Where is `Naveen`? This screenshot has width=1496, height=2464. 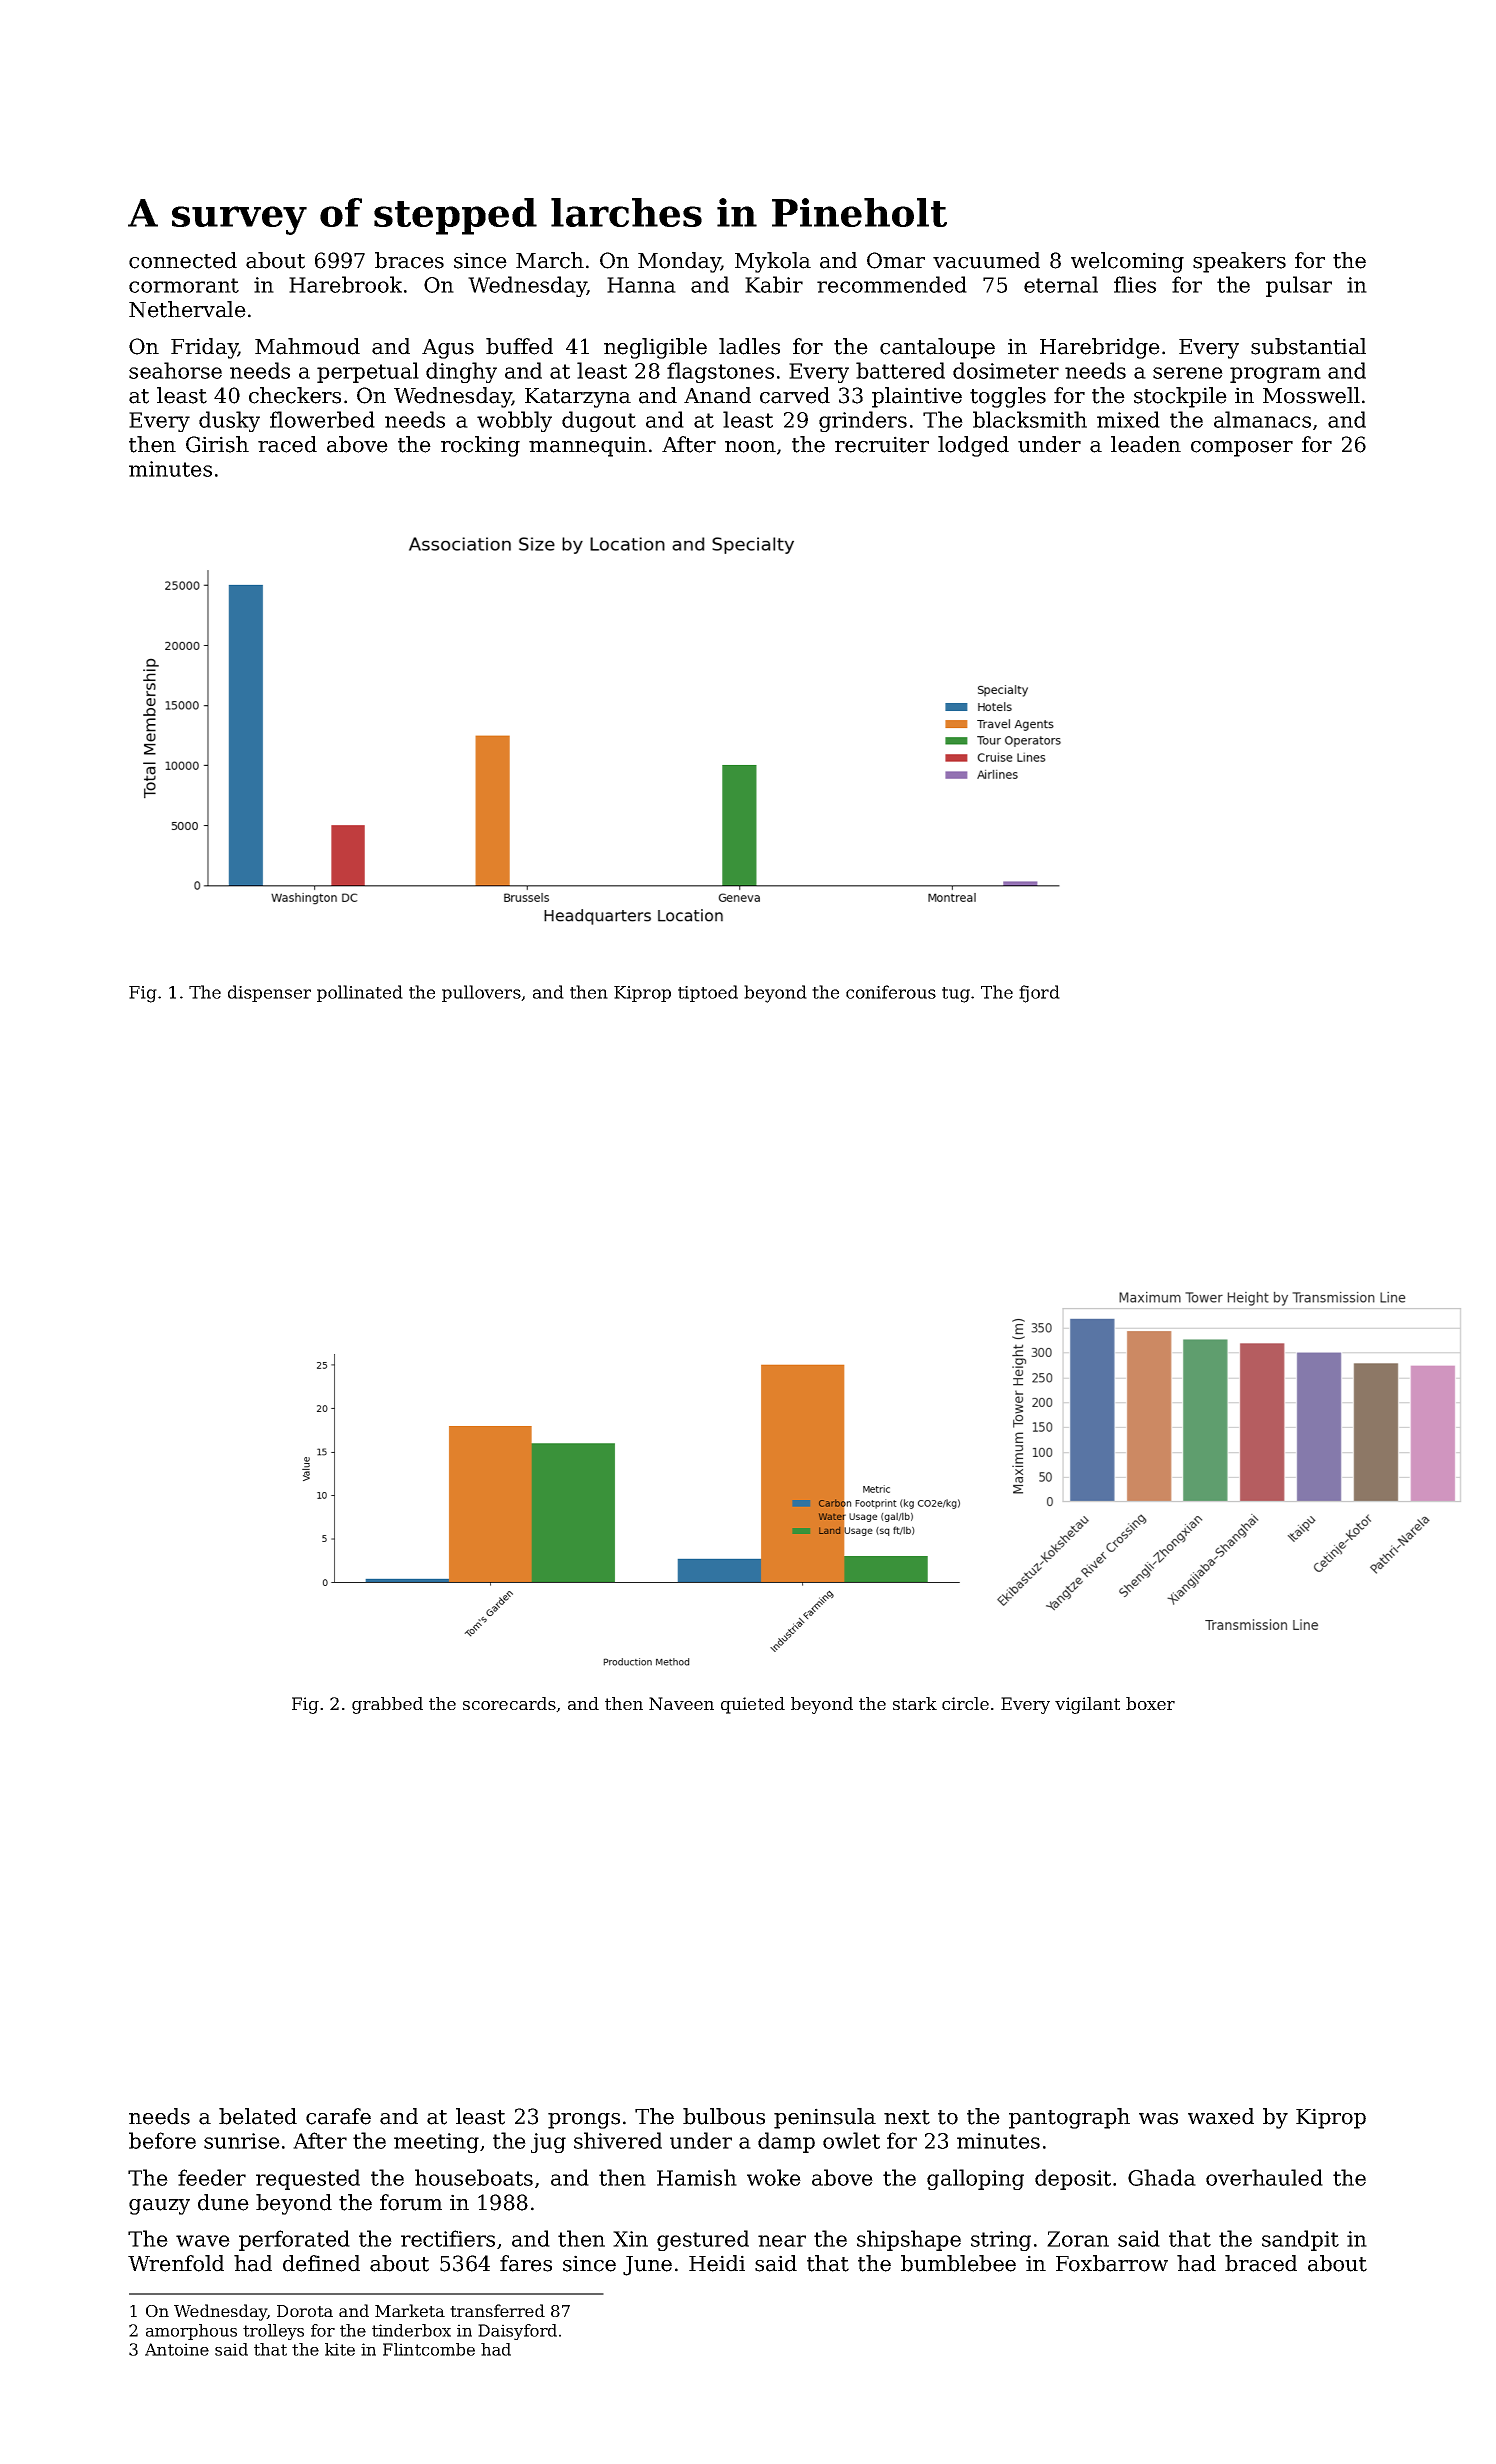 Naveen is located at coordinates (681, 1703).
